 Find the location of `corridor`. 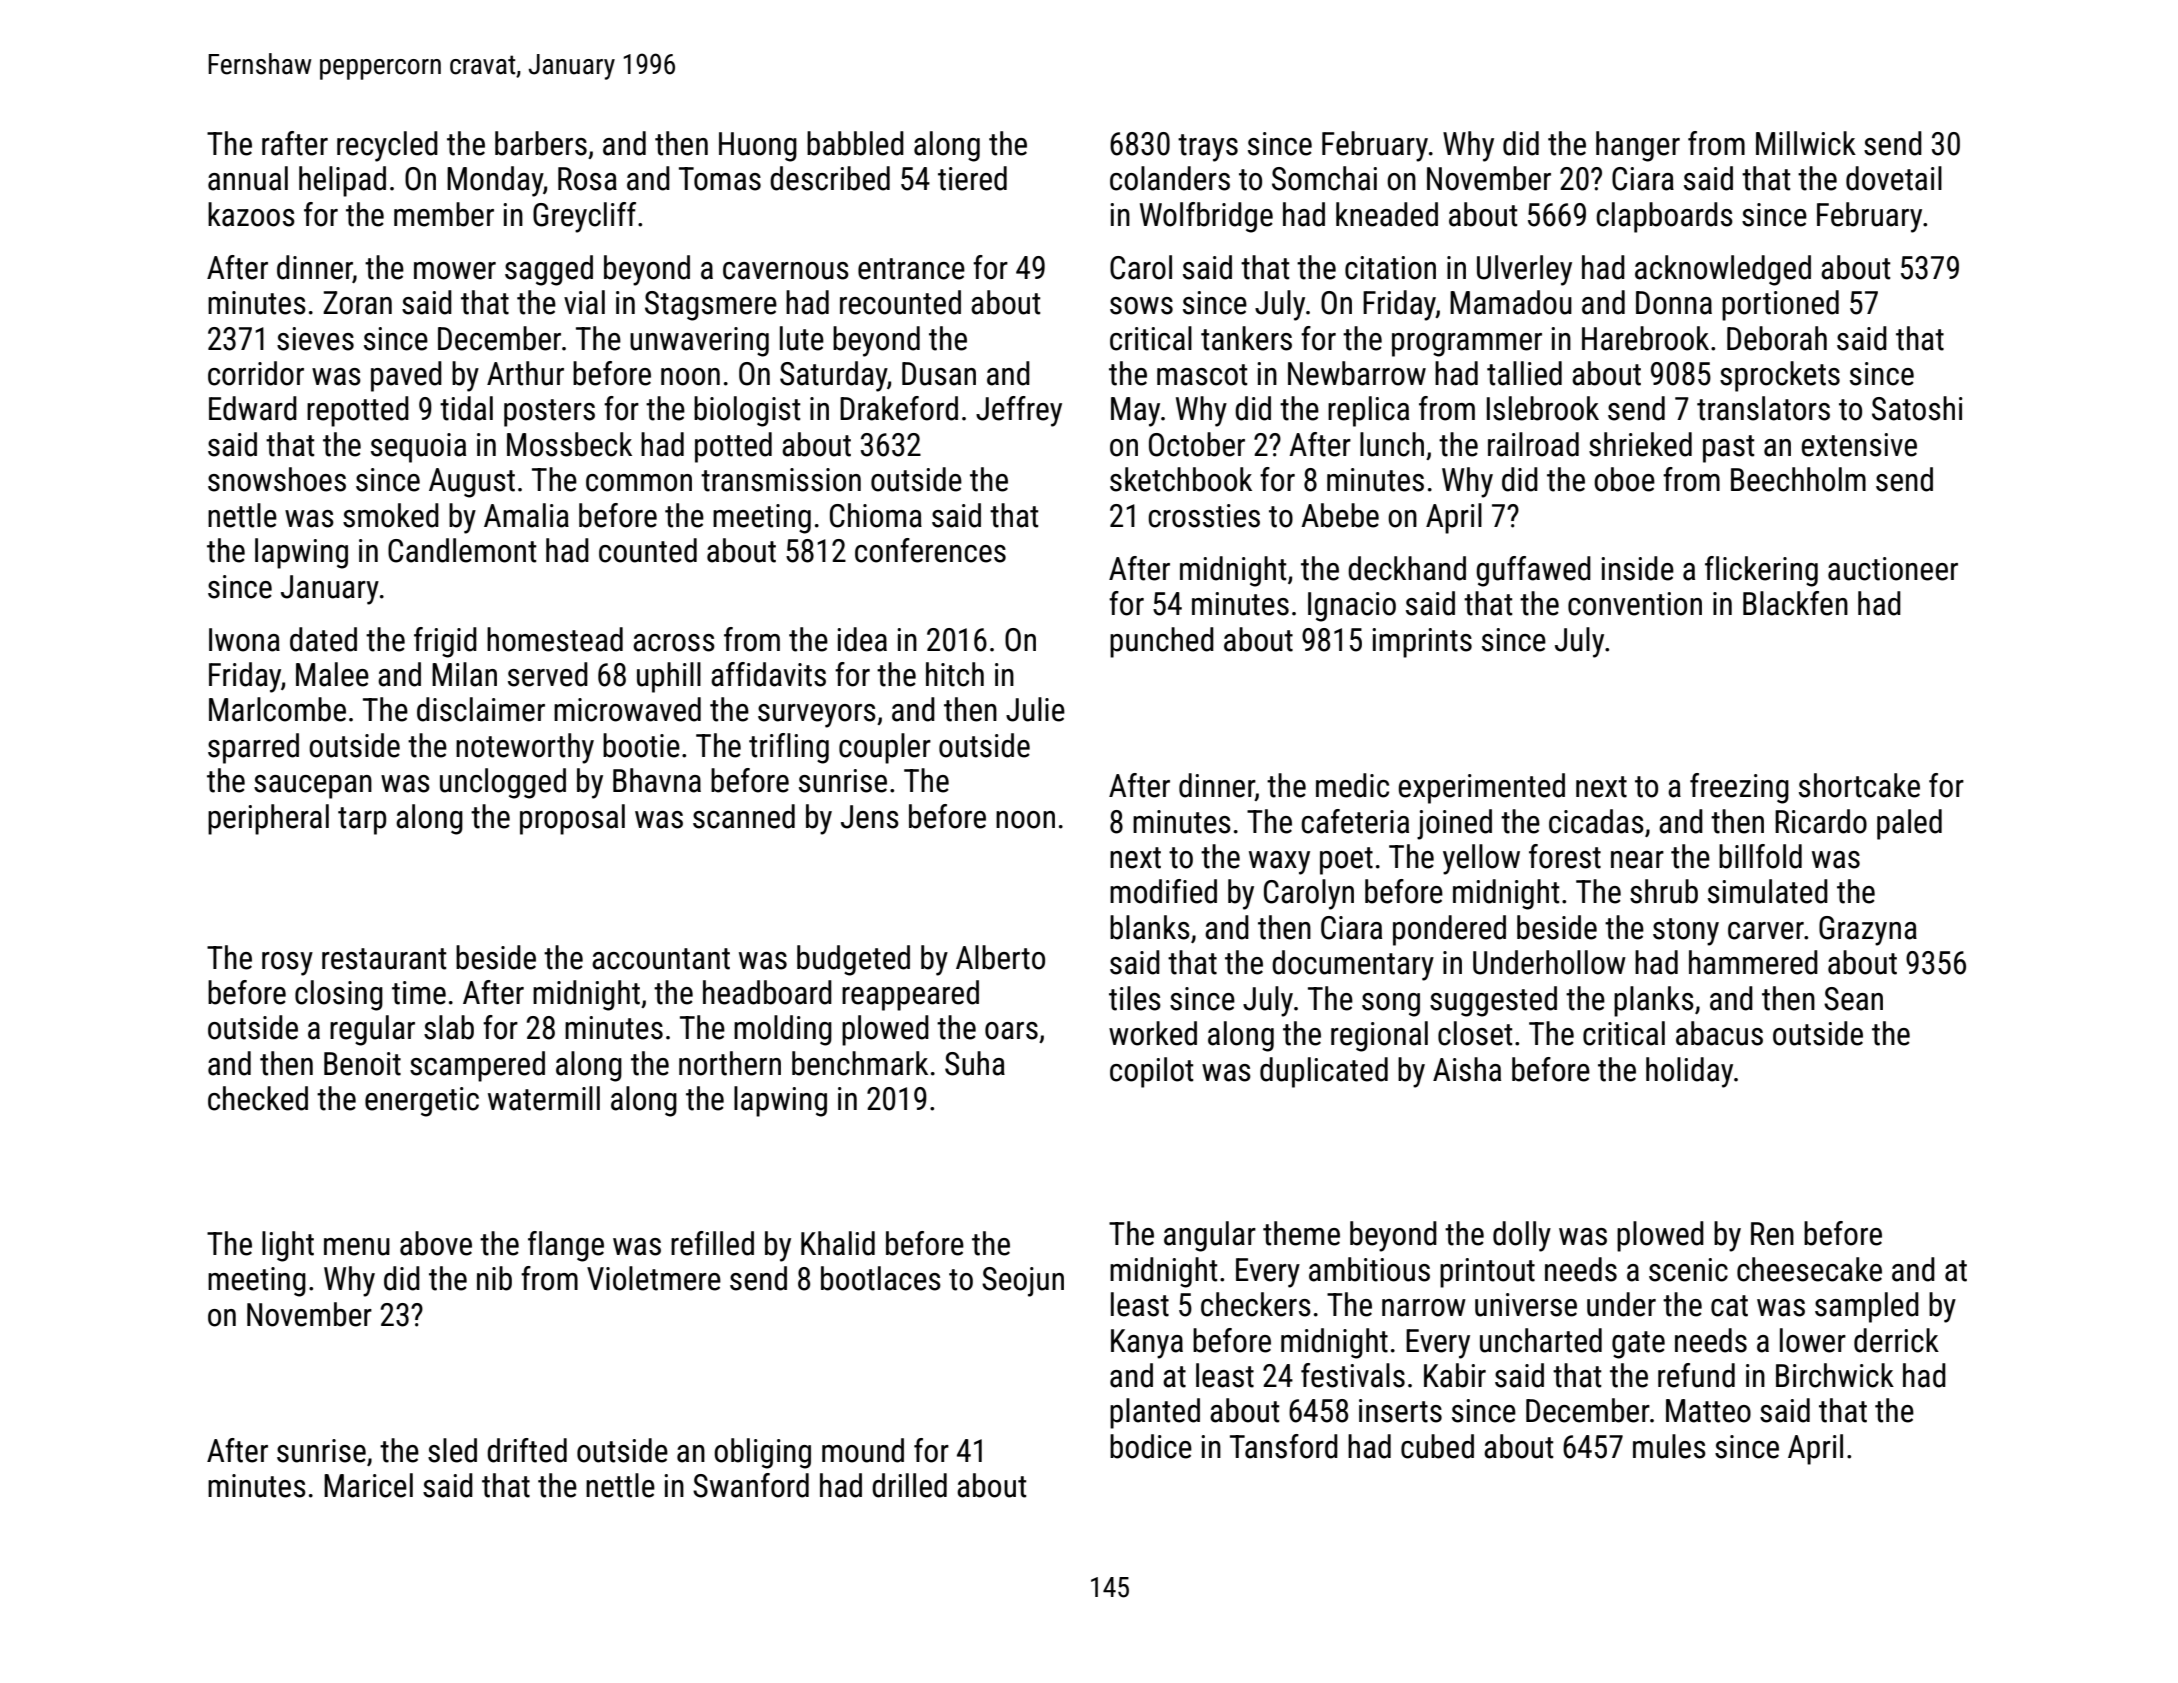

corridor is located at coordinates (256, 373).
